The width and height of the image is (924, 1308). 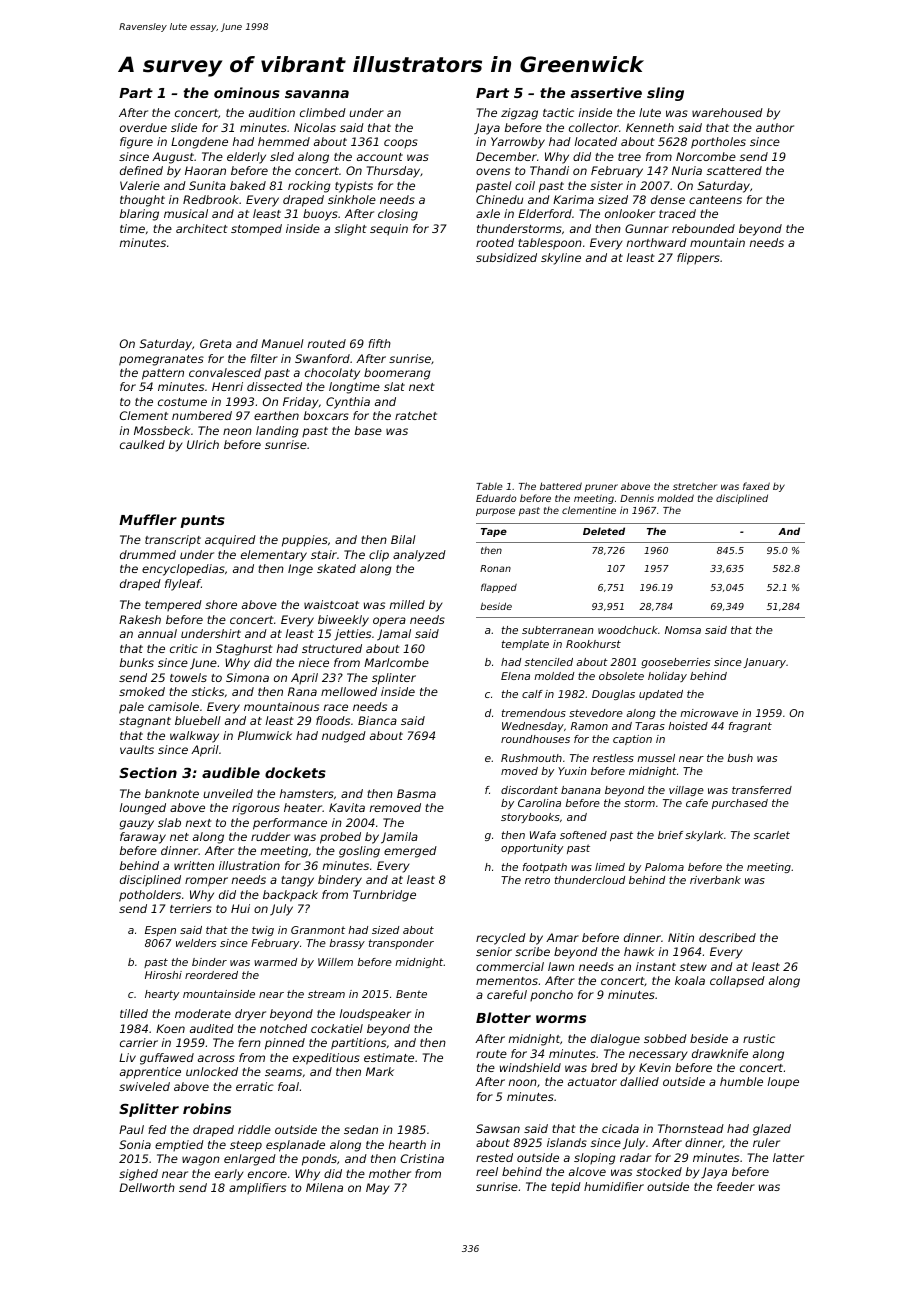 I want to click on obsolete, so click(x=621, y=676).
